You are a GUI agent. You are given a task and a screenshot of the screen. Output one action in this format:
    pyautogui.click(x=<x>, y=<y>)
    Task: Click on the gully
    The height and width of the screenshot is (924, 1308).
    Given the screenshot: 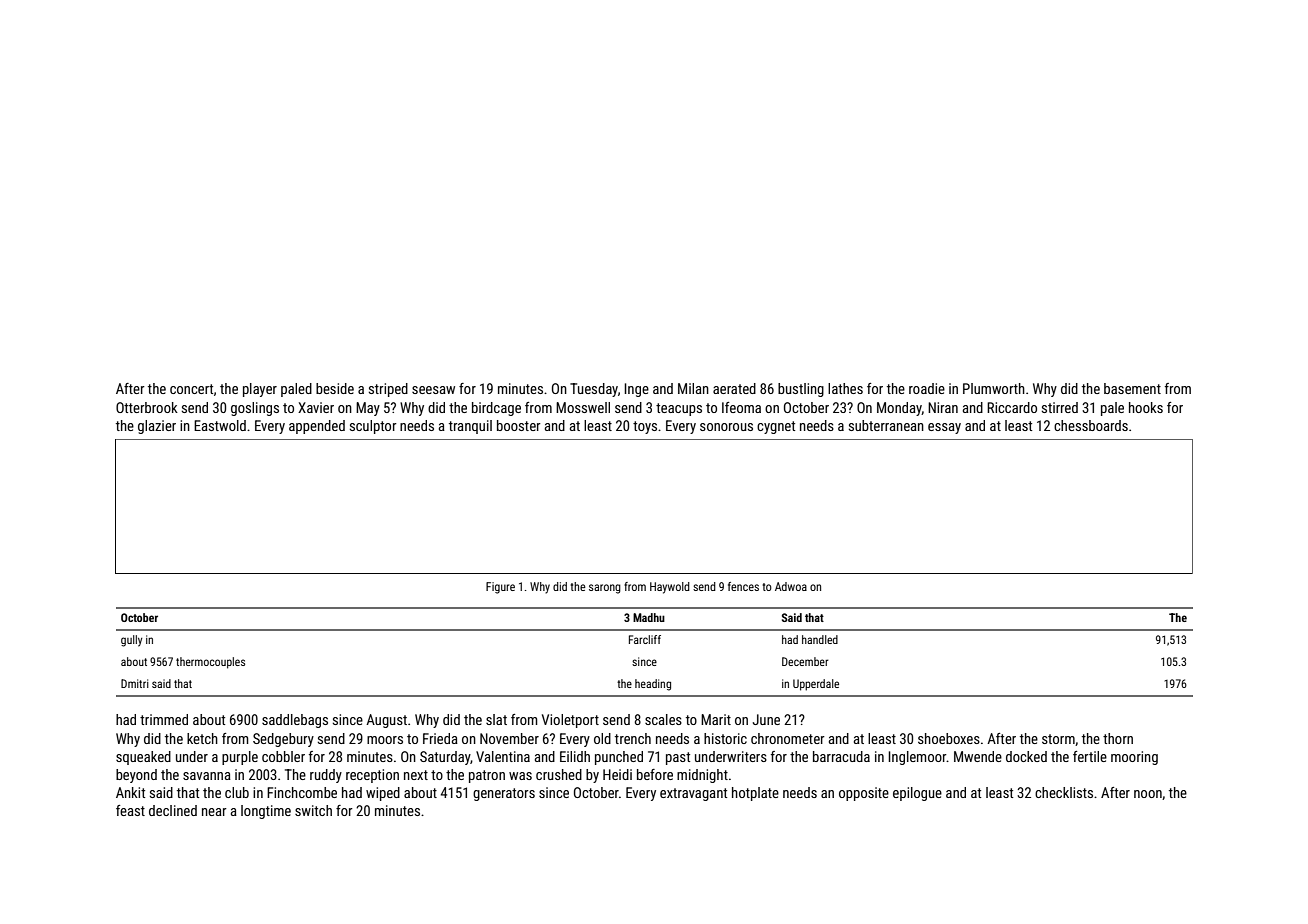 What is the action you would take?
    pyautogui.click(x=131, y=641)
